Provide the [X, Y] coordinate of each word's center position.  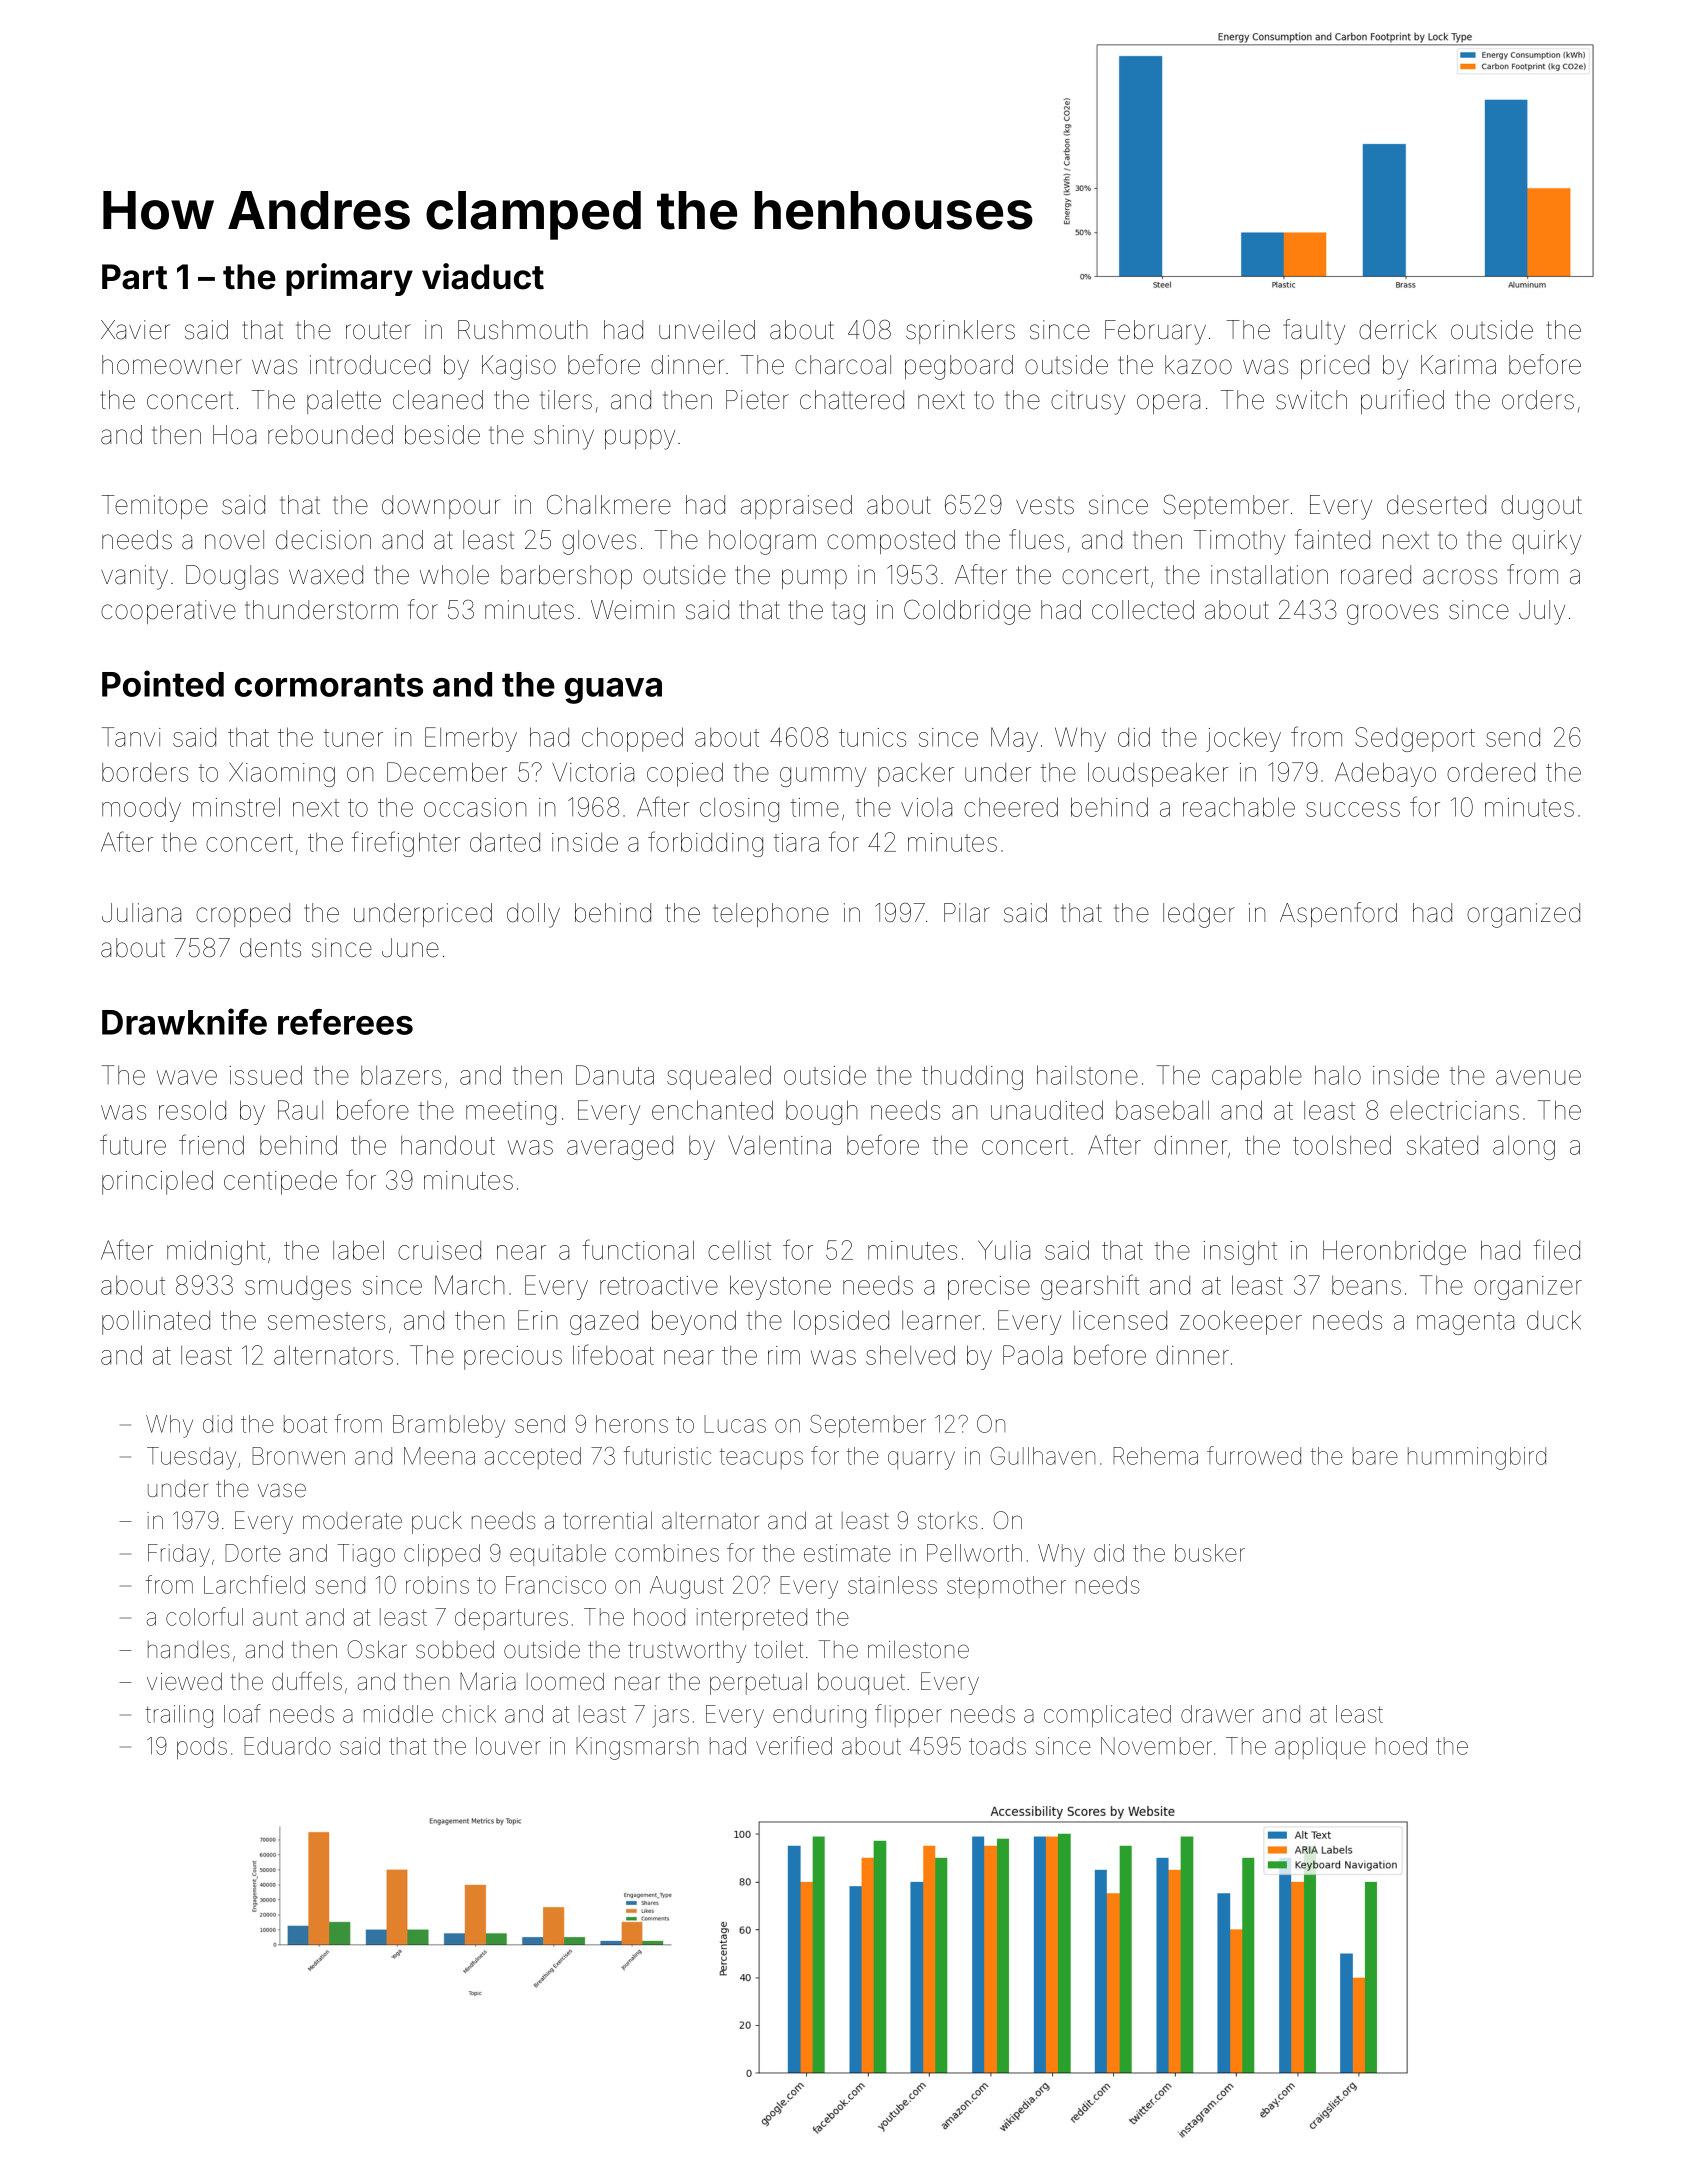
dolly [533, 915]
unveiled [707, 330]
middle [398, 1714]
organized [1523, 915]
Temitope [155, 507]
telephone [771, 915]
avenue [1538, 1077]
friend [211, 1144]
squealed [719, 1077]
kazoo [1198, 365]
